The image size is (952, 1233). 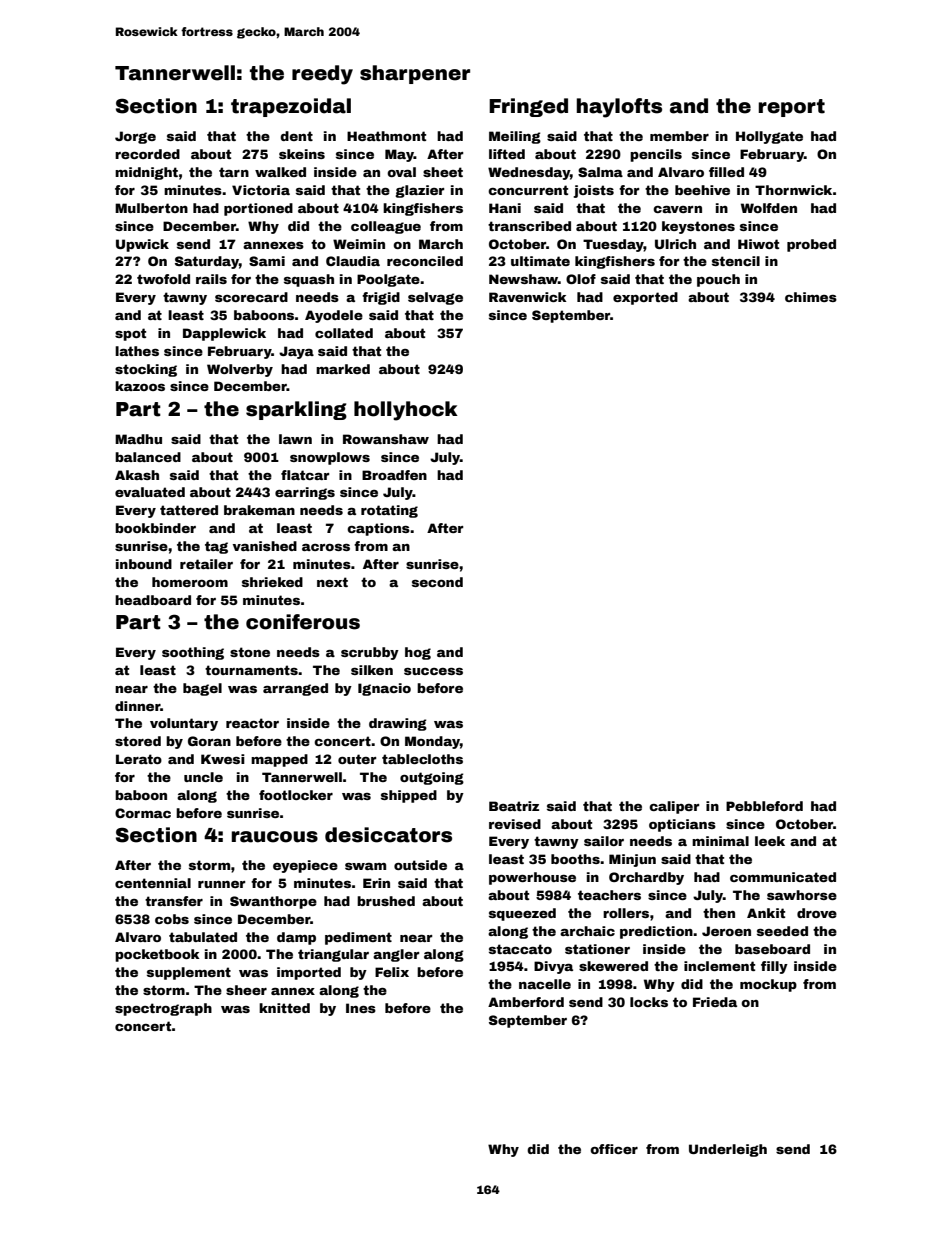 I want to click on haylofts, so click(x=619, y=108).
